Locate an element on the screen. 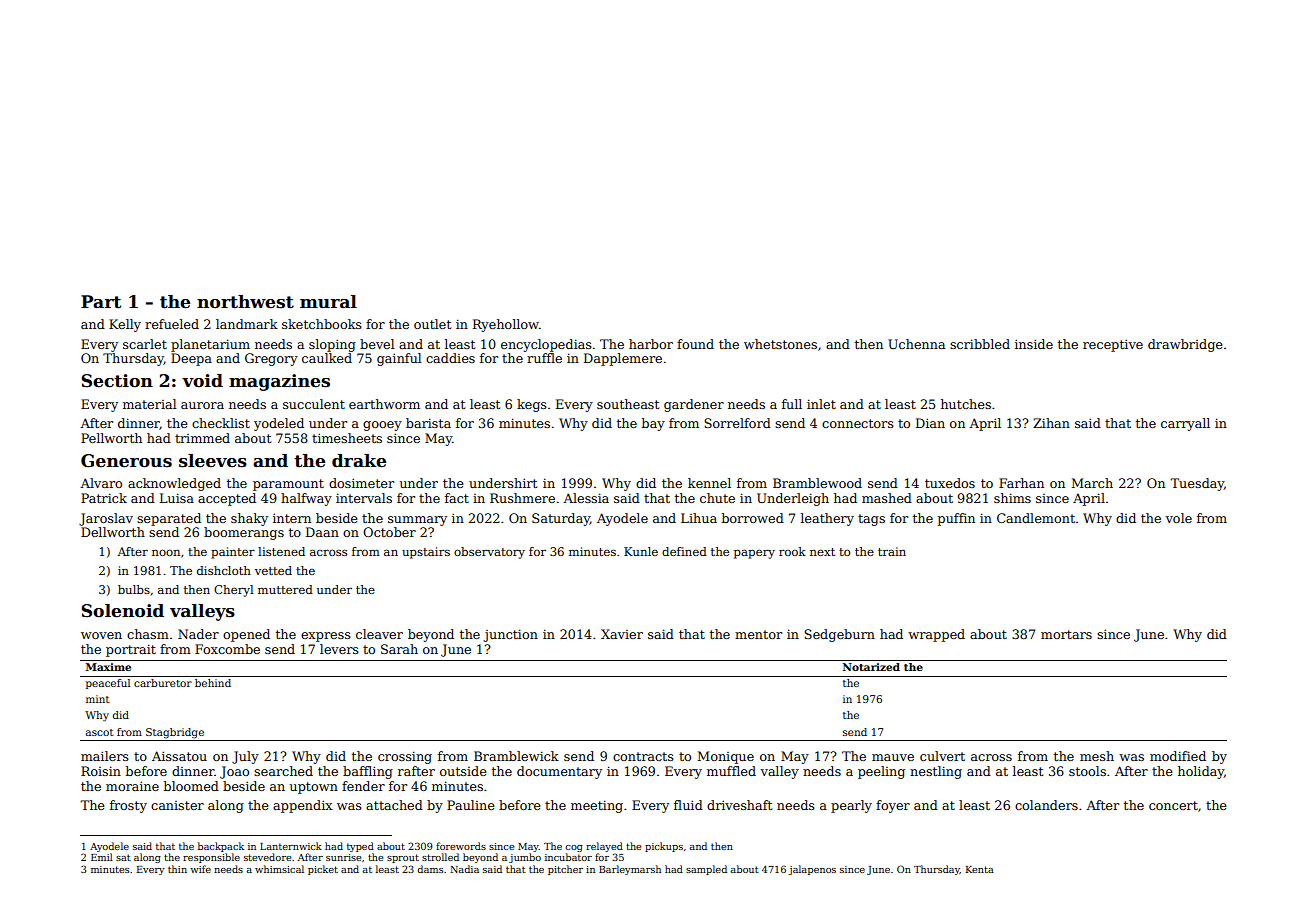 Image resolution: width=1308 pixels, height=924 pixels. driveshaft is located at coordinates (739, 805).
